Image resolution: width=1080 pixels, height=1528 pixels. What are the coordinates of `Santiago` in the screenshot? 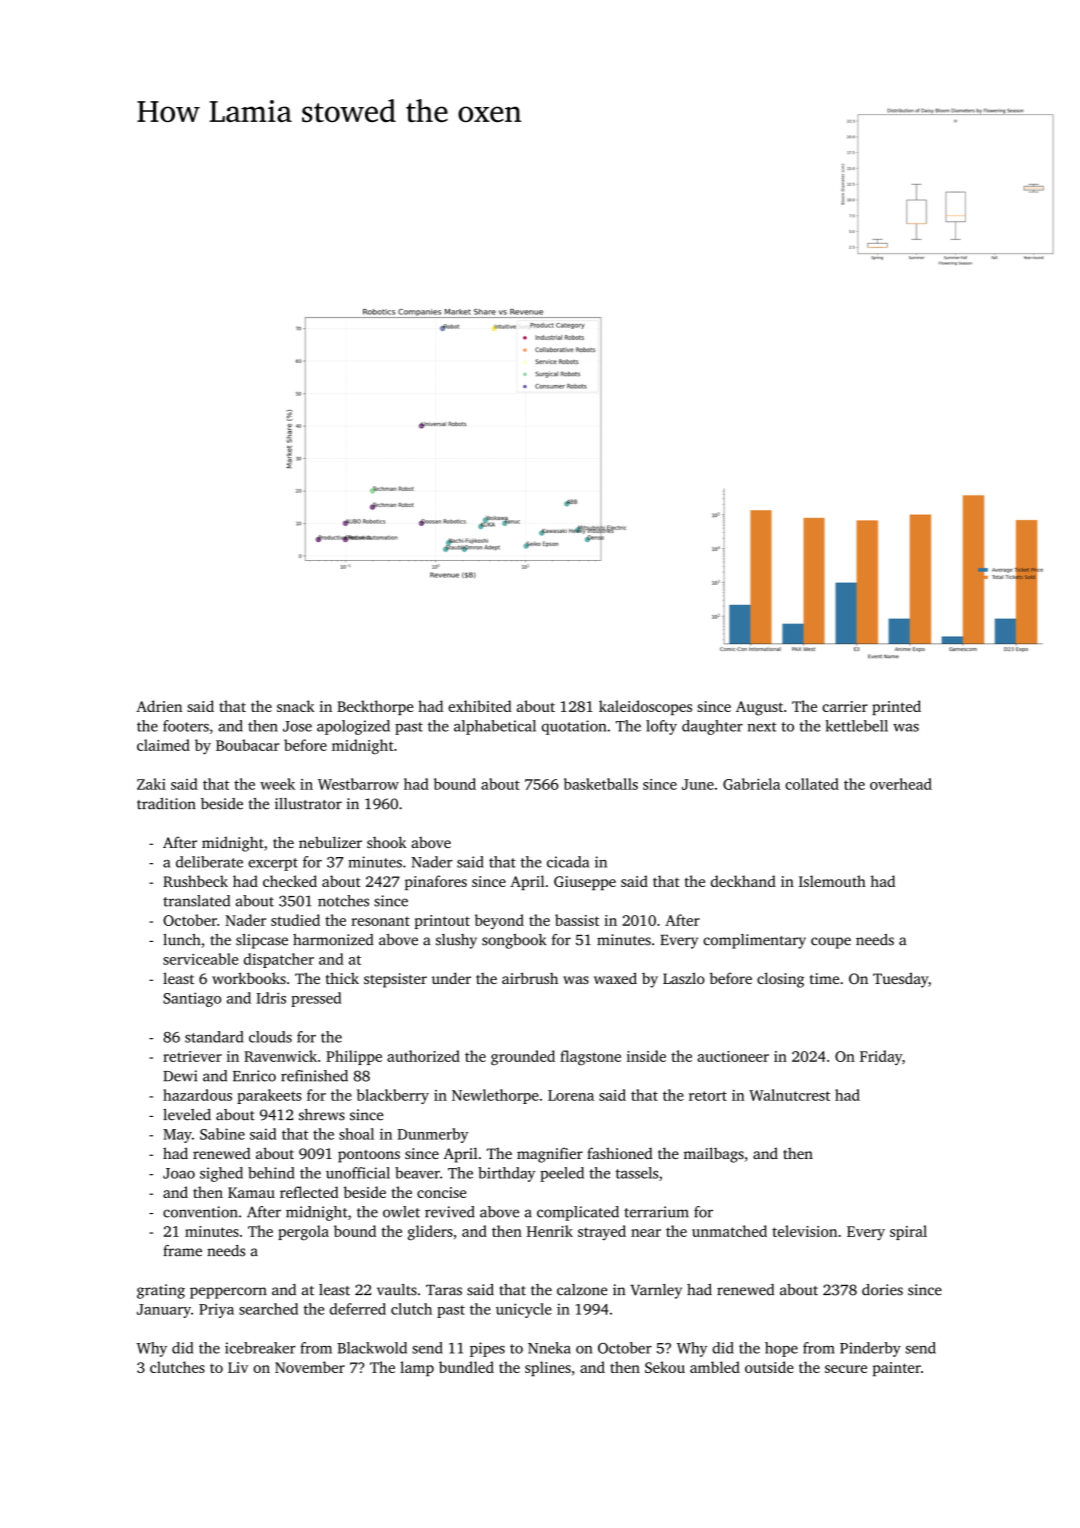 It's located at (192, 999).
